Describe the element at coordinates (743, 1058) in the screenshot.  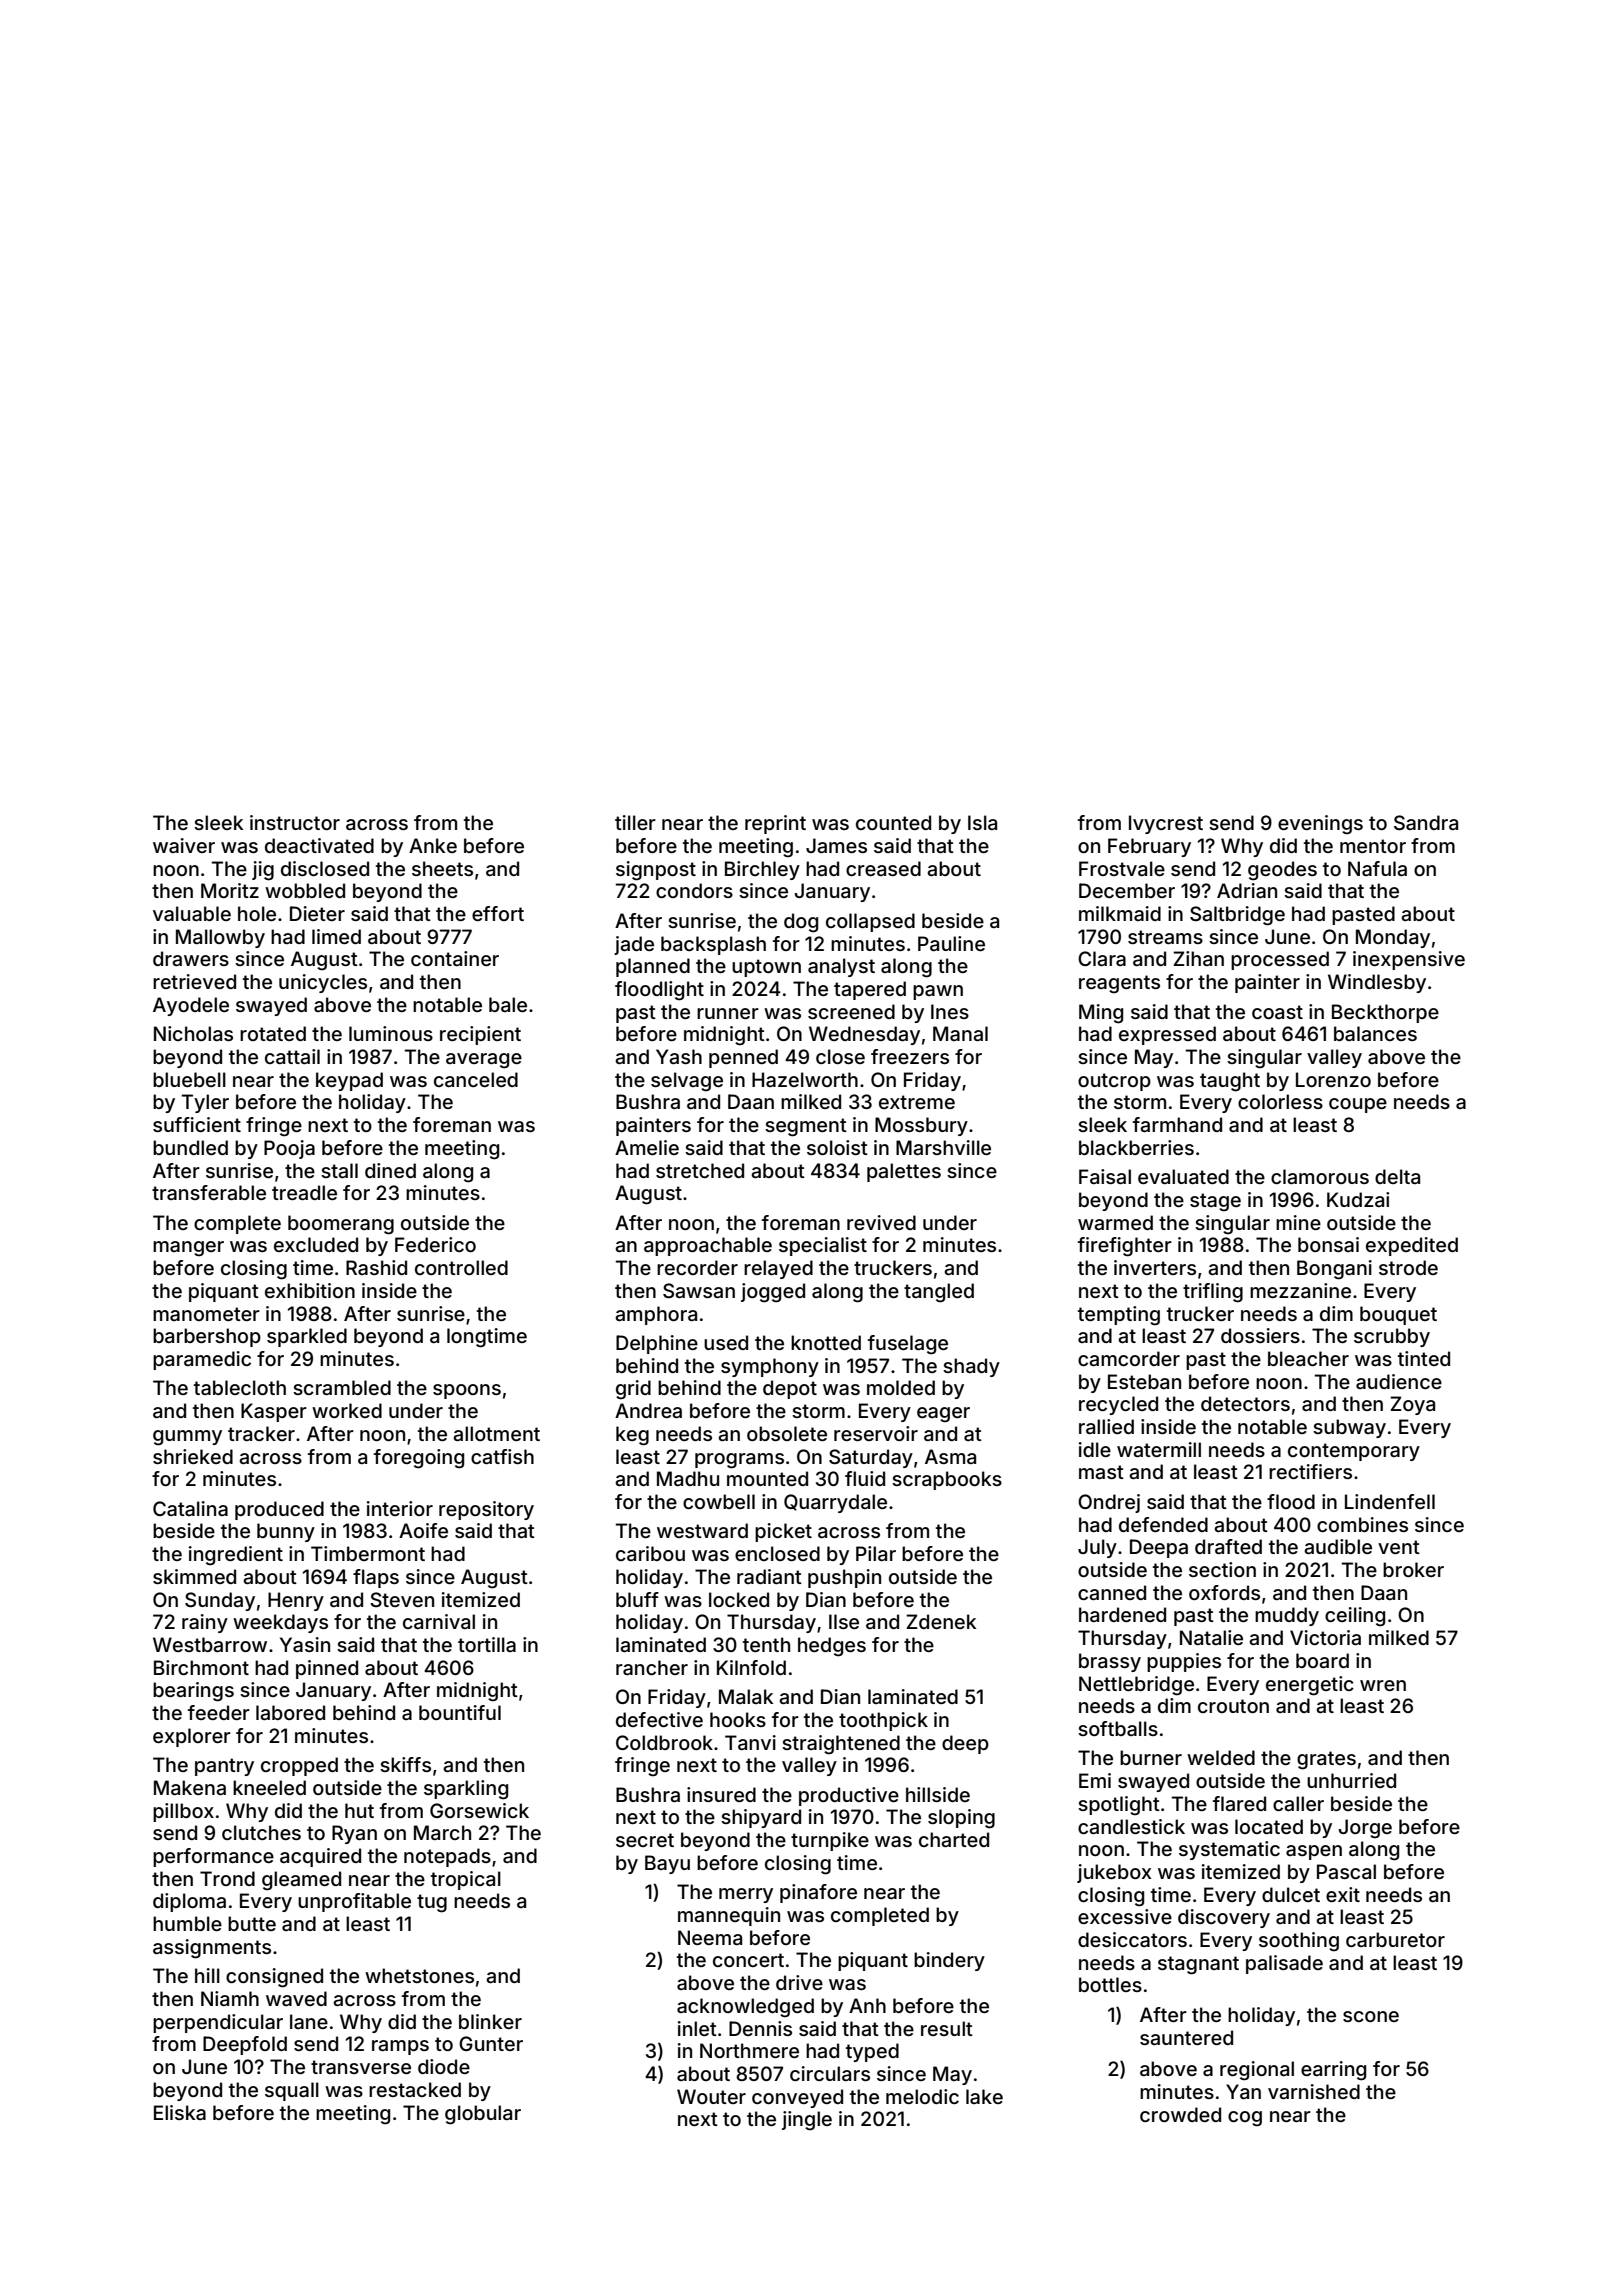
I see `penned` at that location.
